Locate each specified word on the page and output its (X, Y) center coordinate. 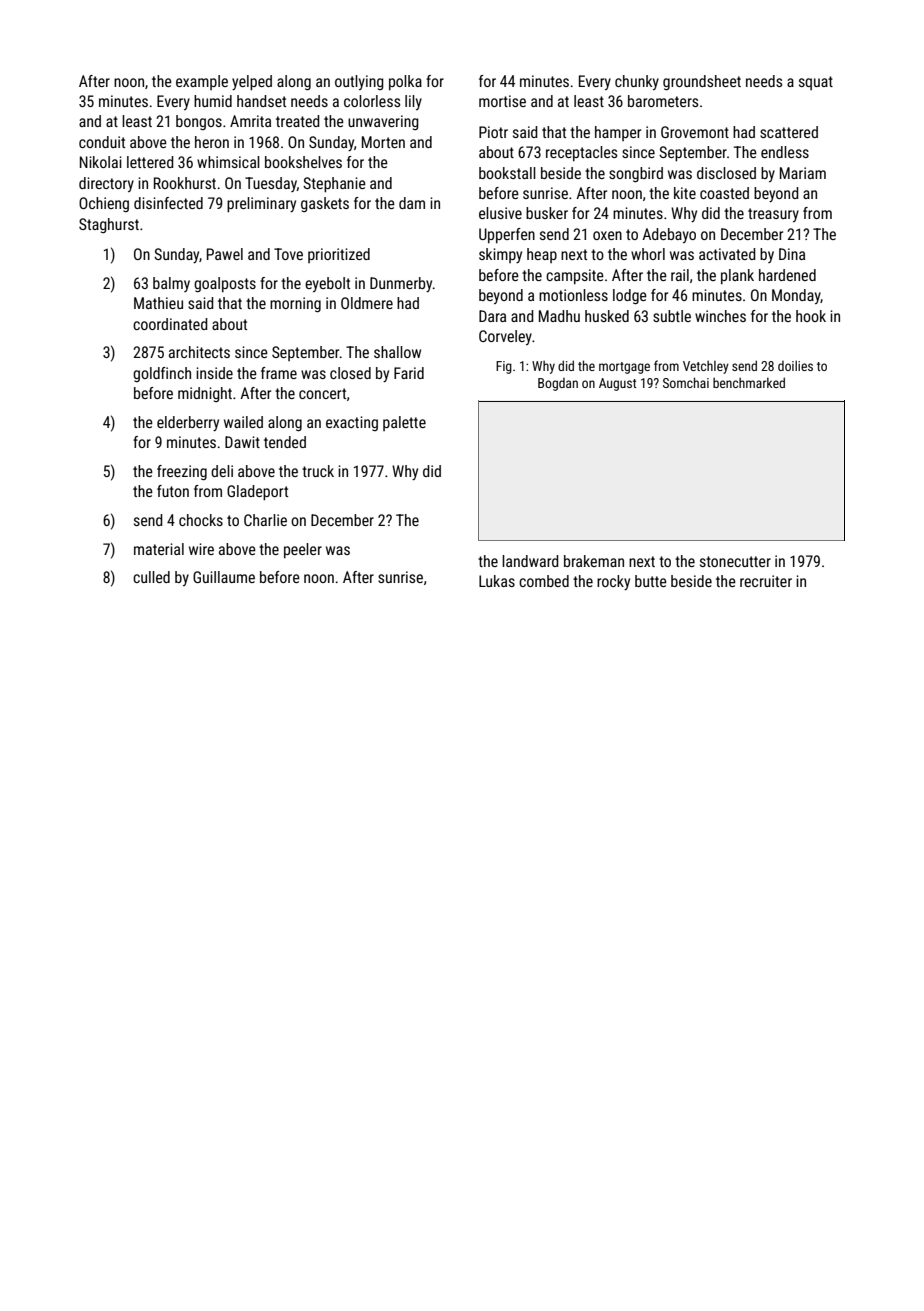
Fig (504, 367)
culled (151, 577)
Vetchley (706, 367)
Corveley (505, 337)
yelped (252, 83)
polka (405, 82)
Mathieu (158, 303)
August (618, 384)
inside (214, 373)
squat (816, 83)
